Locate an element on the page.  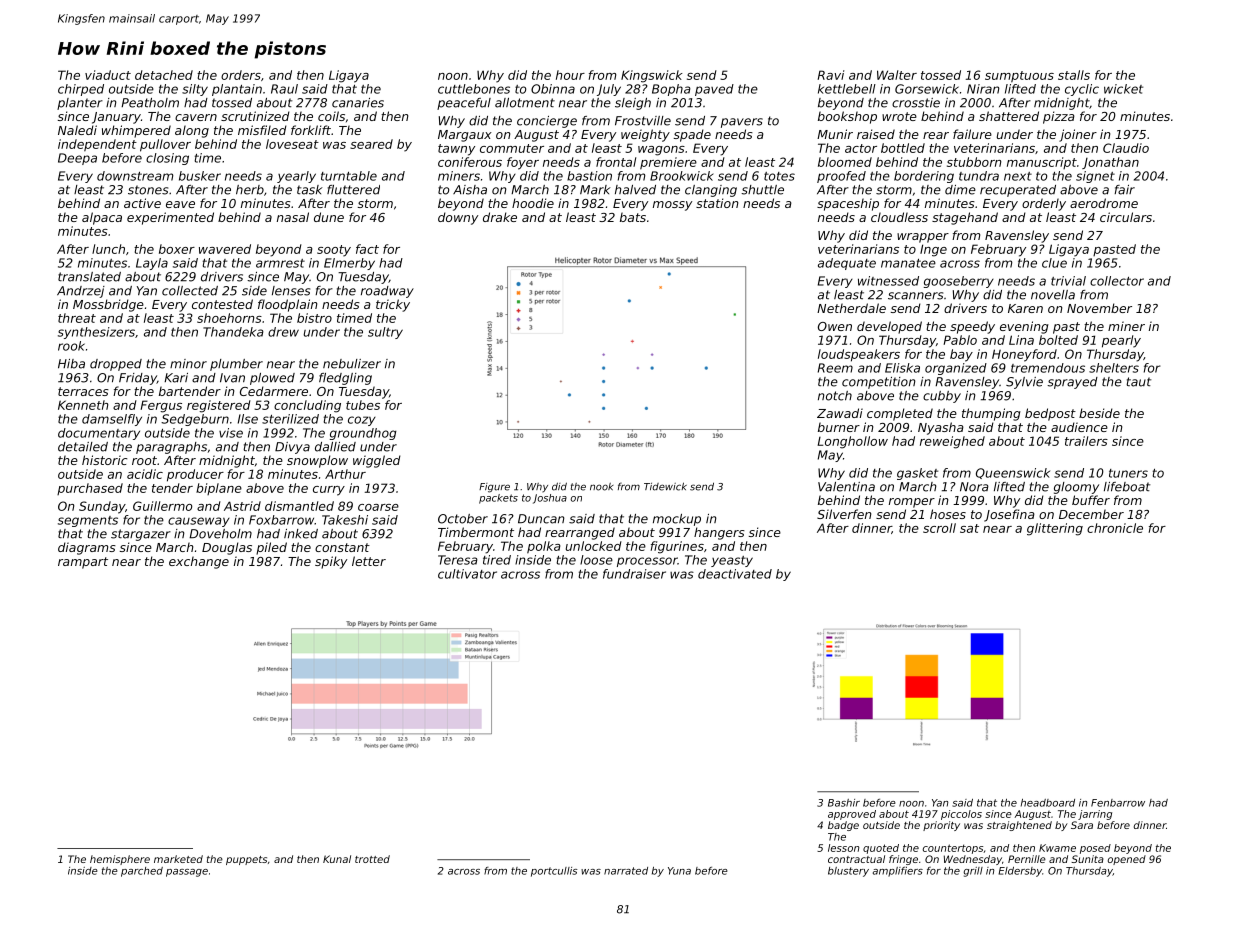
frontal is located at coordinates (616, 162).
